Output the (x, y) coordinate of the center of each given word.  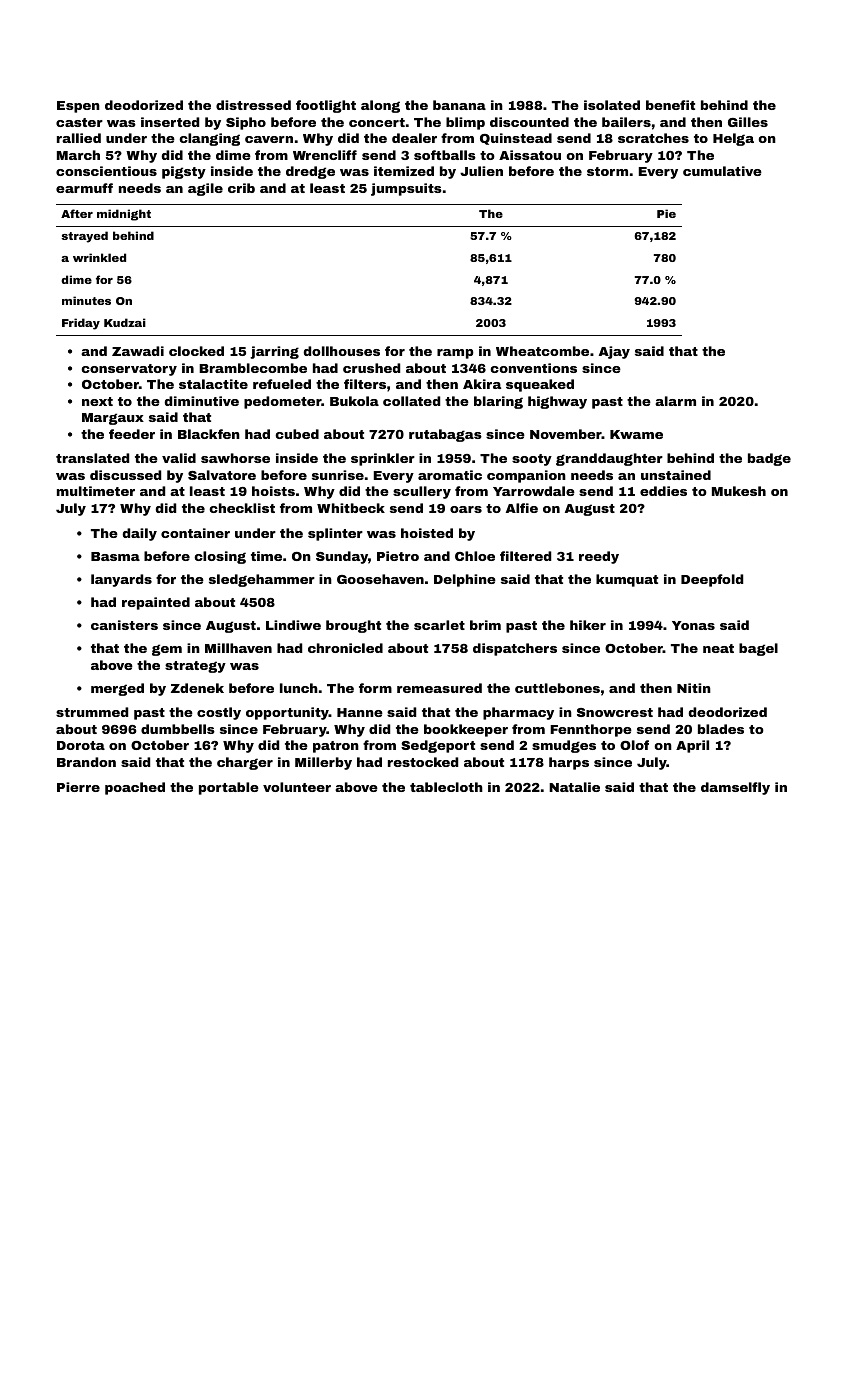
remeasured (439, 688)
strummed (92, 712)
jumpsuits (406, 189)
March (78, 155)
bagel (758, 649)
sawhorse (235, 458)
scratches (653, 138)
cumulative (722, 171)
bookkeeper (466, 730)
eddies (663, 491)
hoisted (427, 533)
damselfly (735, 788)
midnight (124, 215)
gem (167, 650)
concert (377, 122)
